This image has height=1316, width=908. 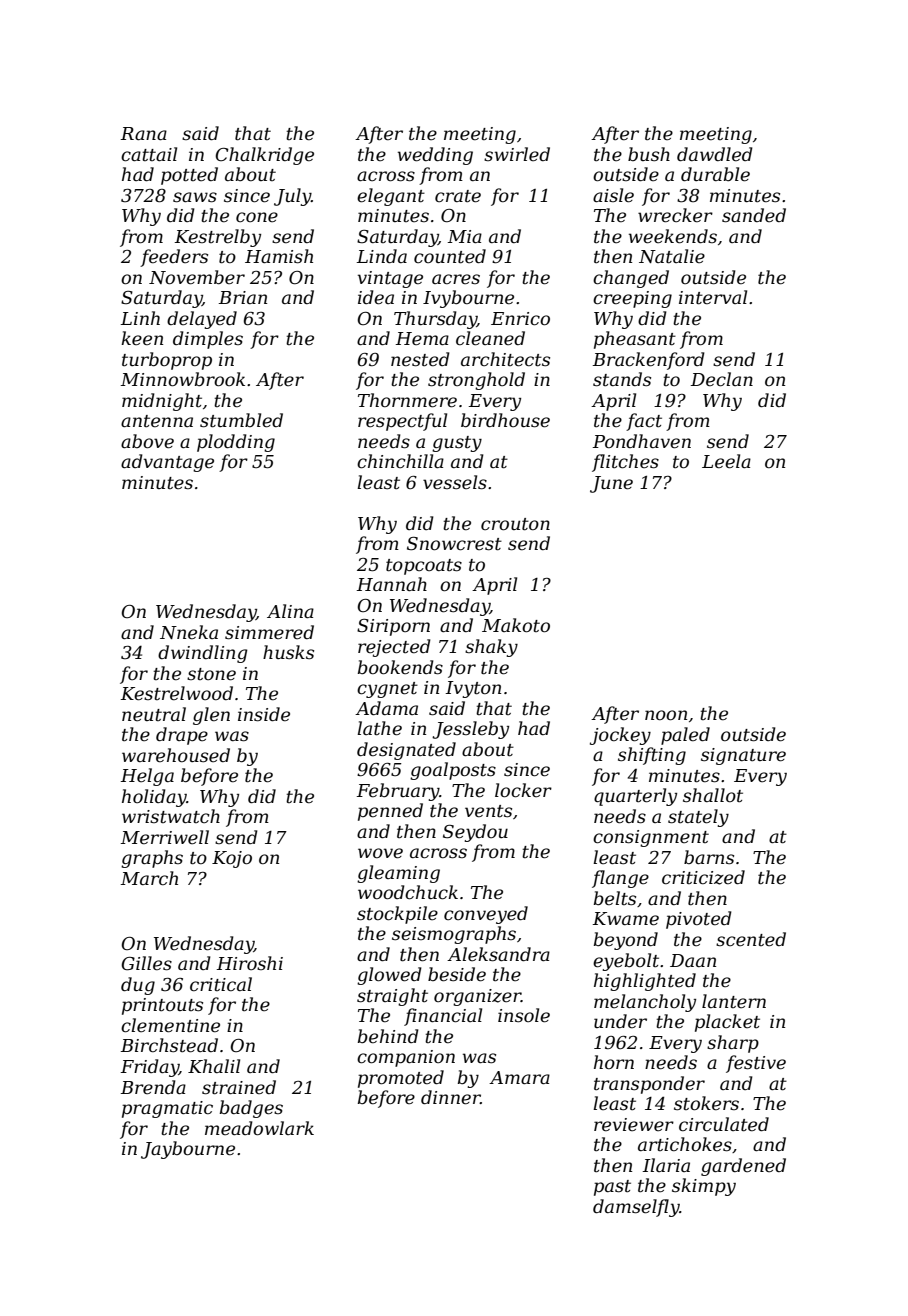 I want to click on scented, so click(x=751, y=939).
